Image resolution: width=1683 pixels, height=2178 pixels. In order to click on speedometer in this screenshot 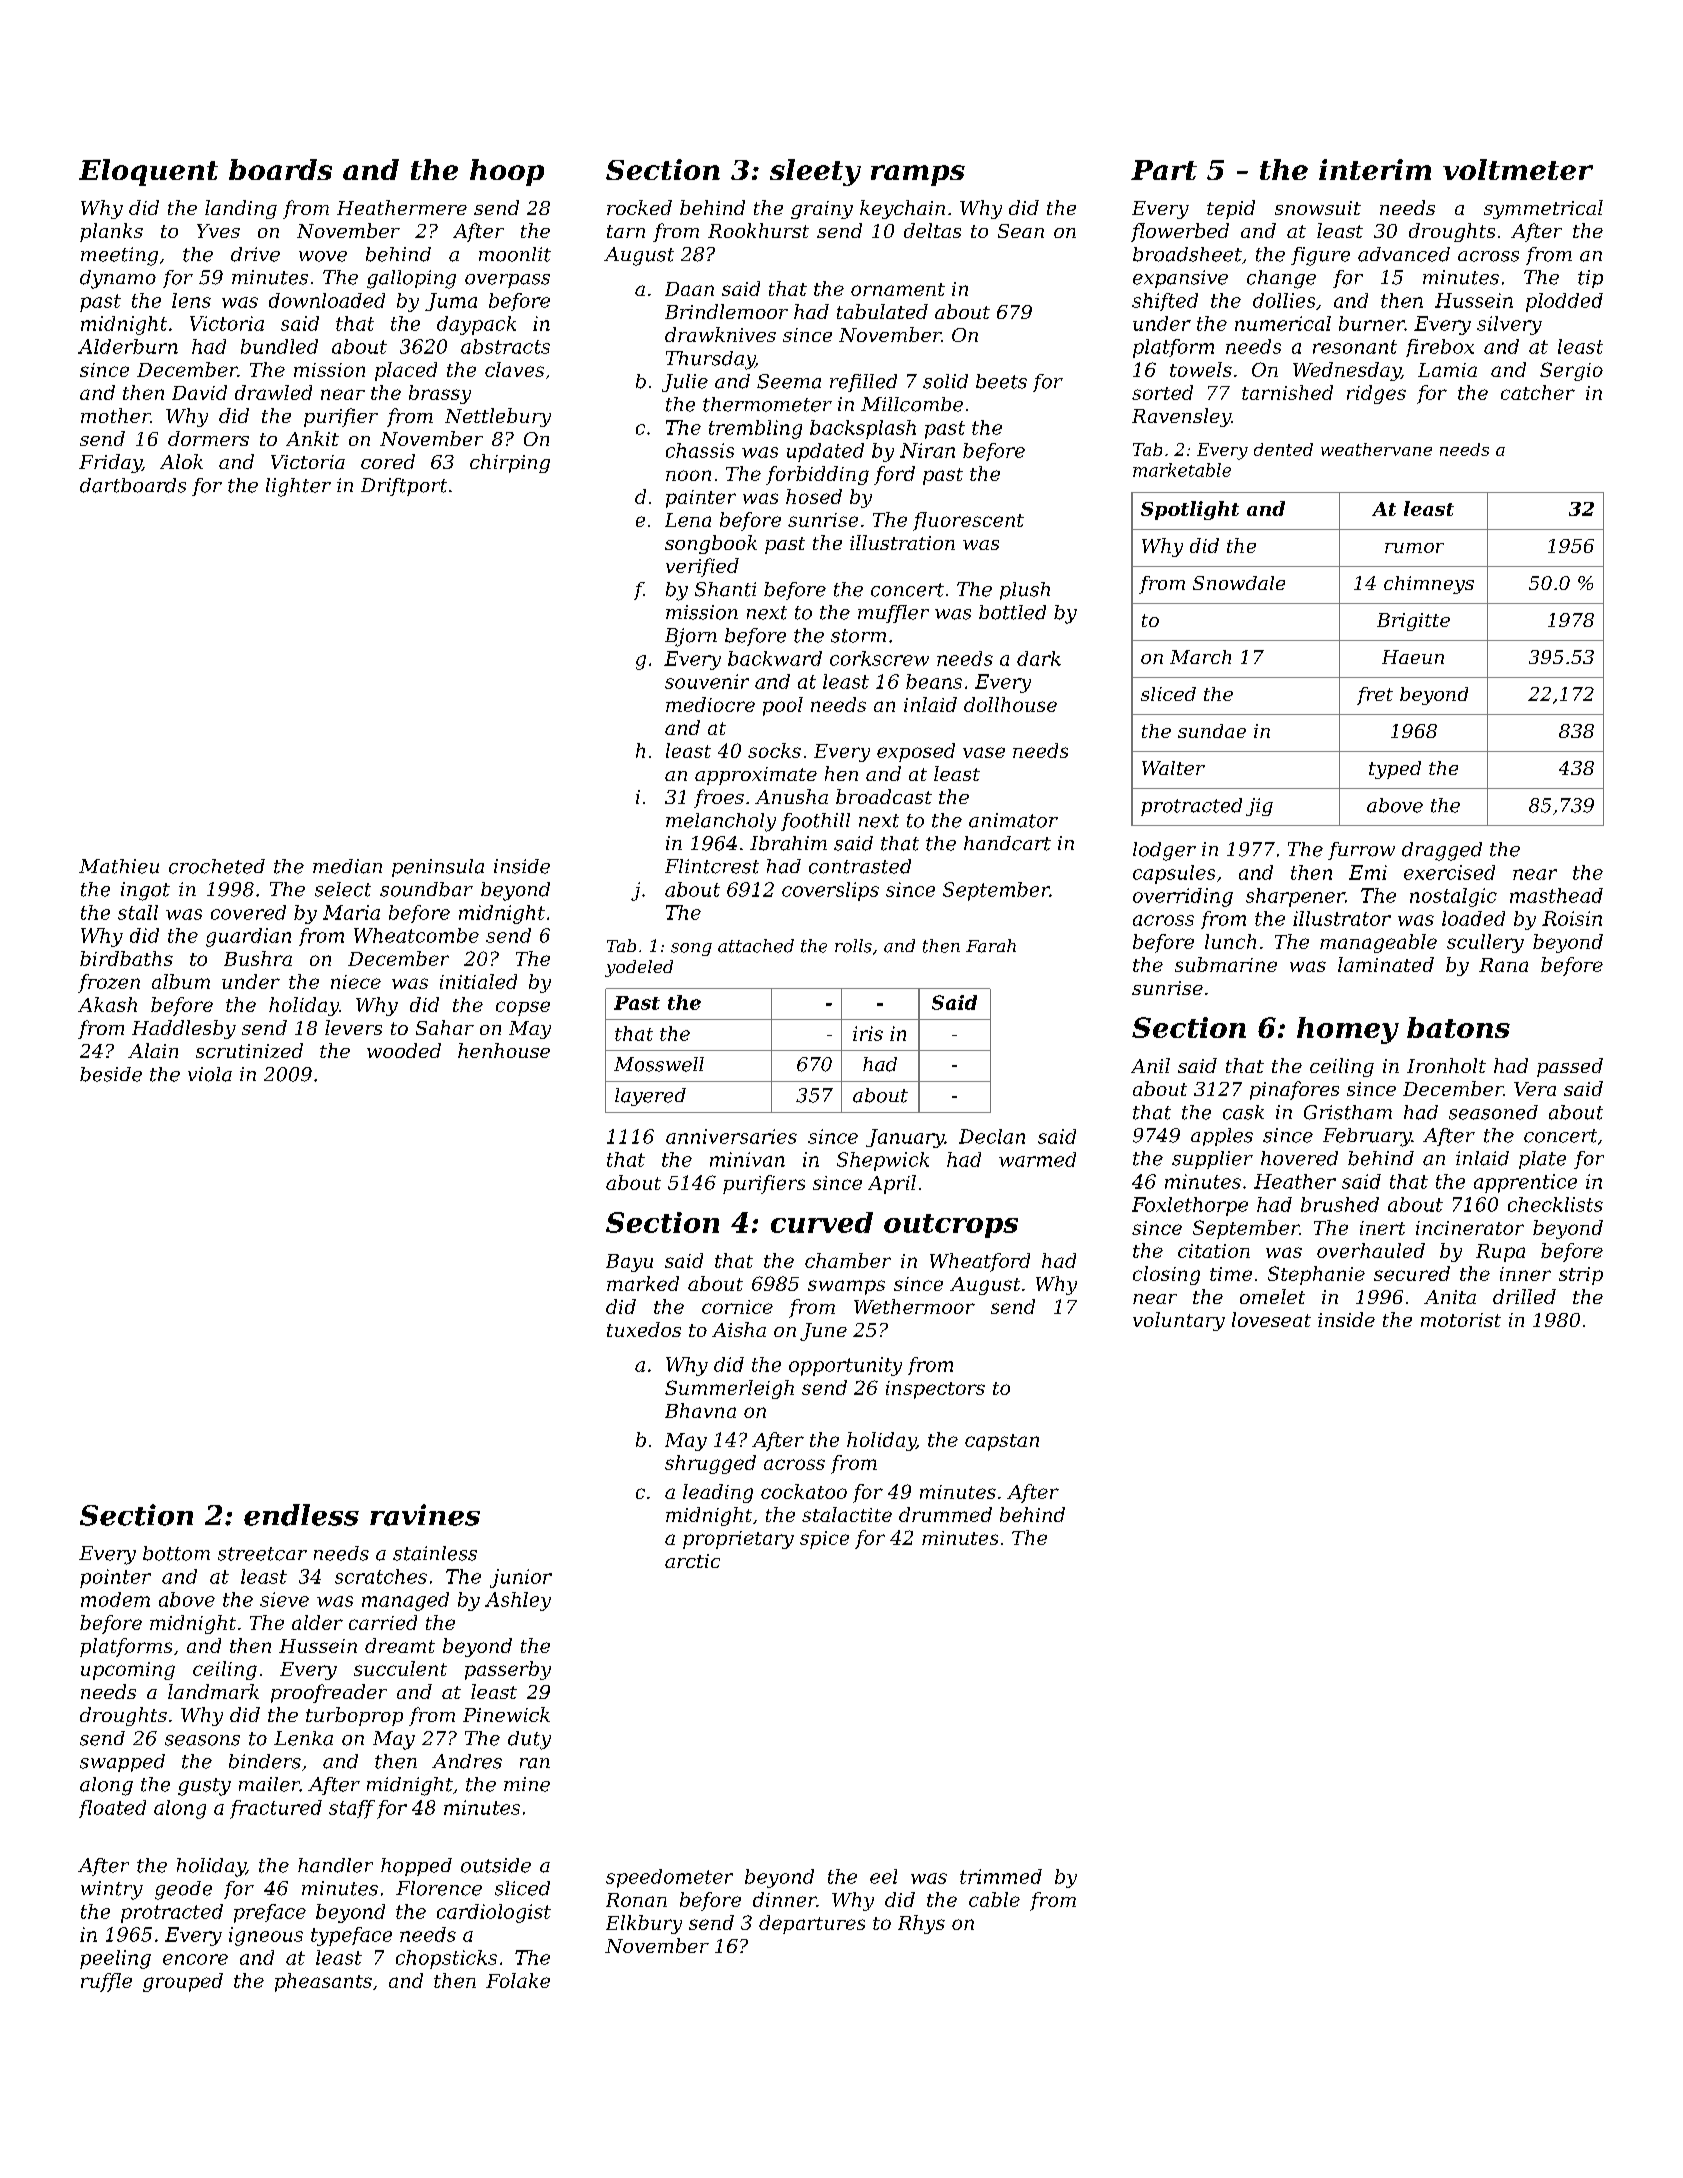, I will do `click(669, 1878)`.
